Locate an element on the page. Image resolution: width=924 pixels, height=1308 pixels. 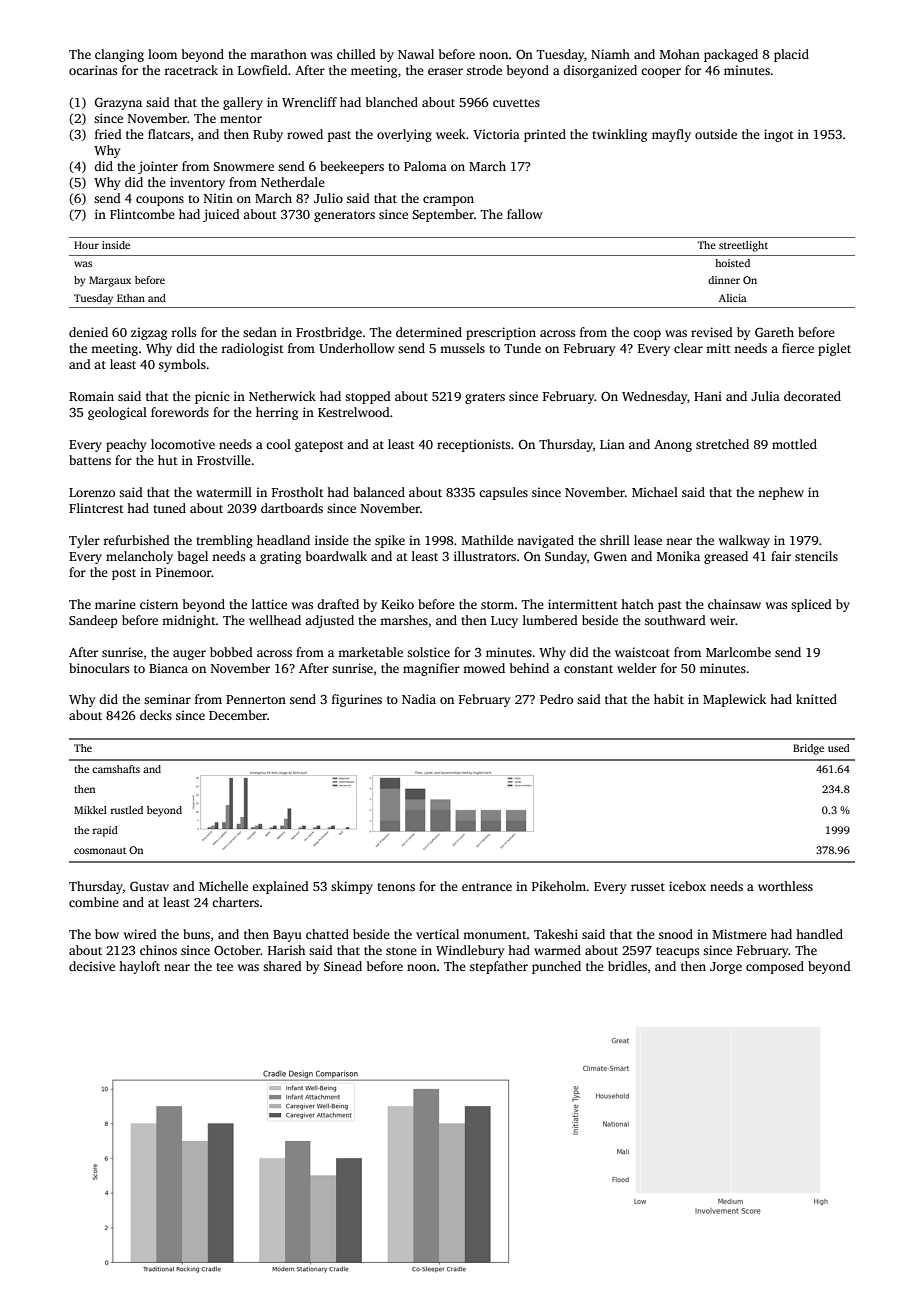
packaged is located at coordinates (731, 55).
